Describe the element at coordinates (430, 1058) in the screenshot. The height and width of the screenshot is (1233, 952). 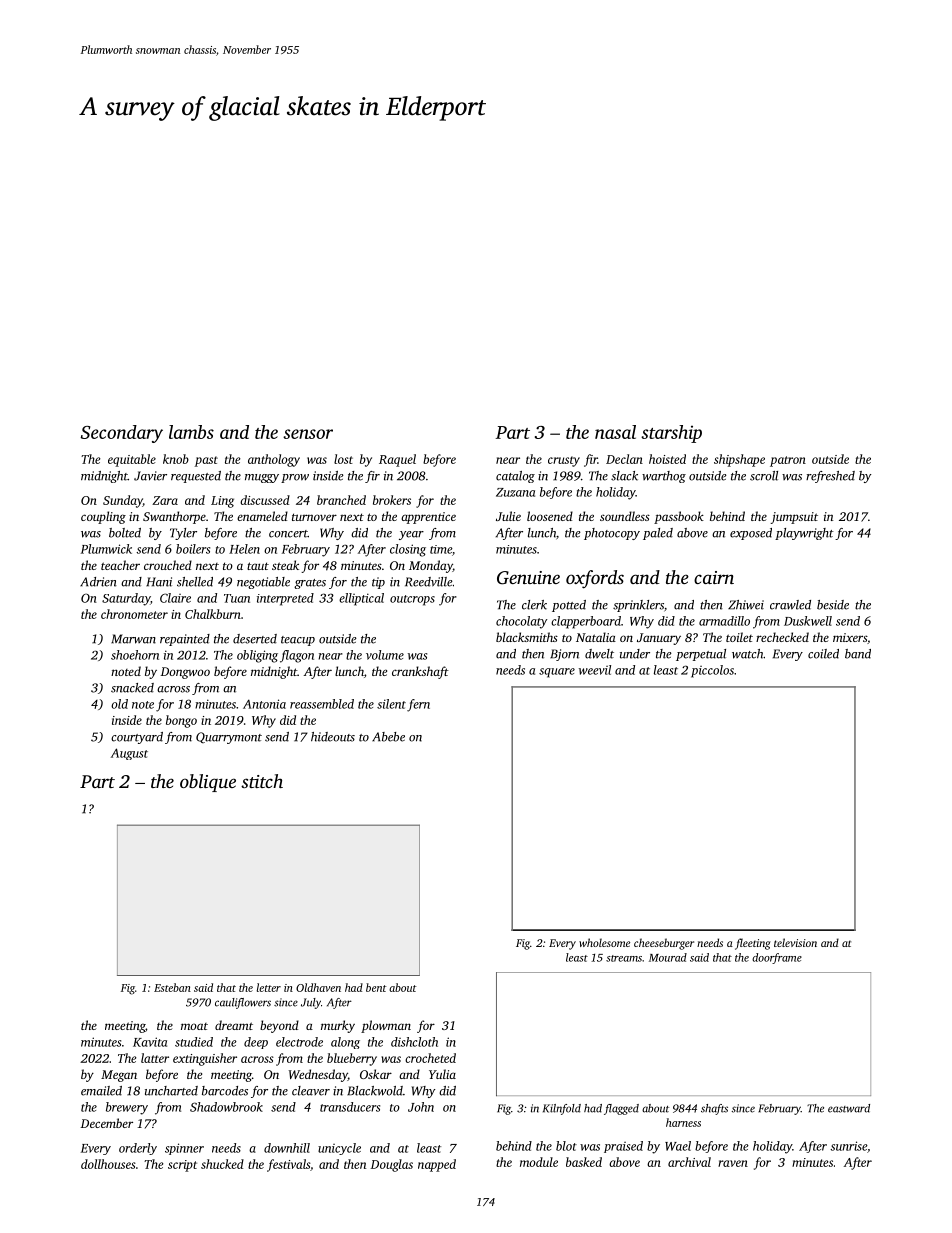
I see `crocheted` at that location.
